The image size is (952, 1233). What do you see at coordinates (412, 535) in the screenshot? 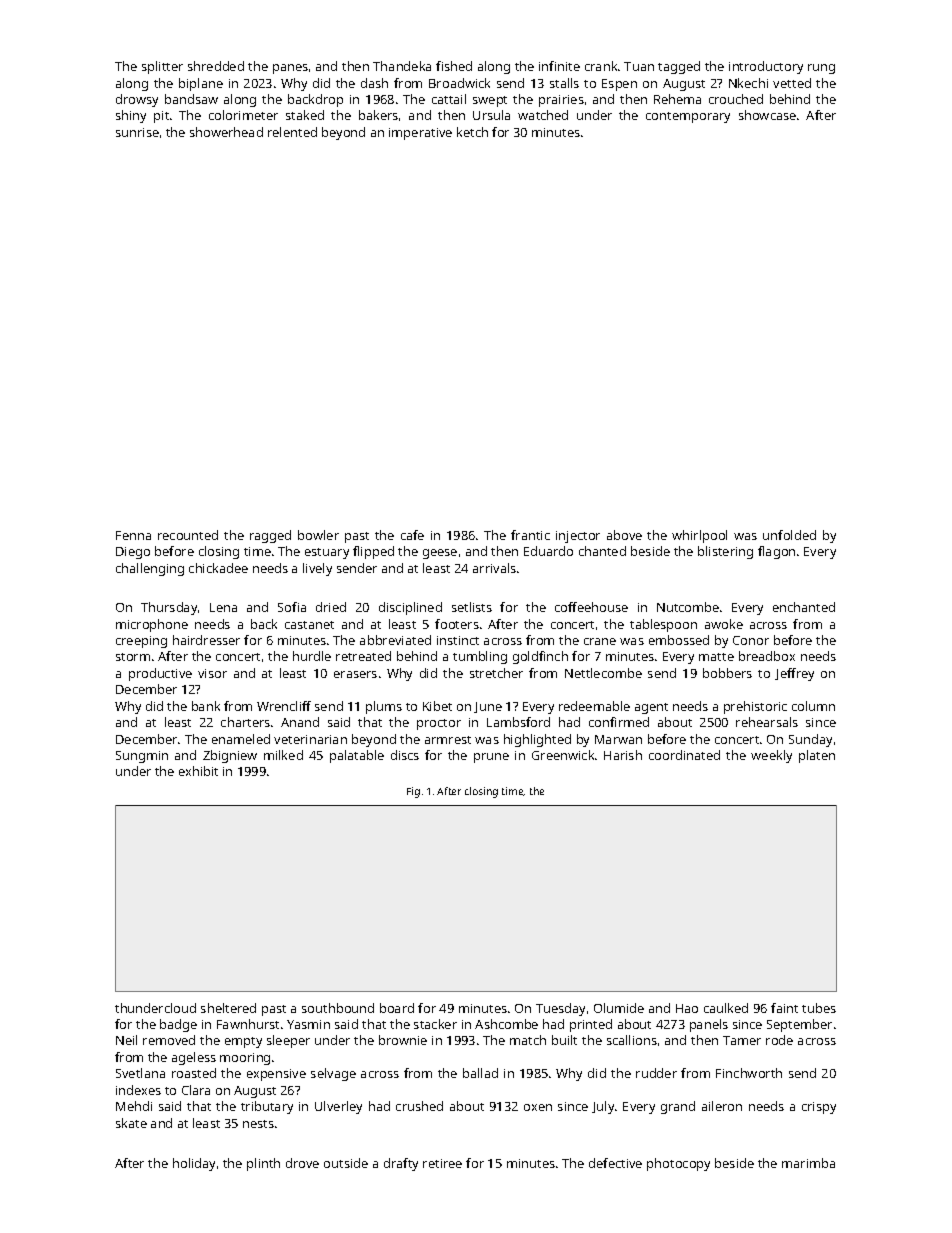
I see `cafe` at bounding box center [412, 535].
